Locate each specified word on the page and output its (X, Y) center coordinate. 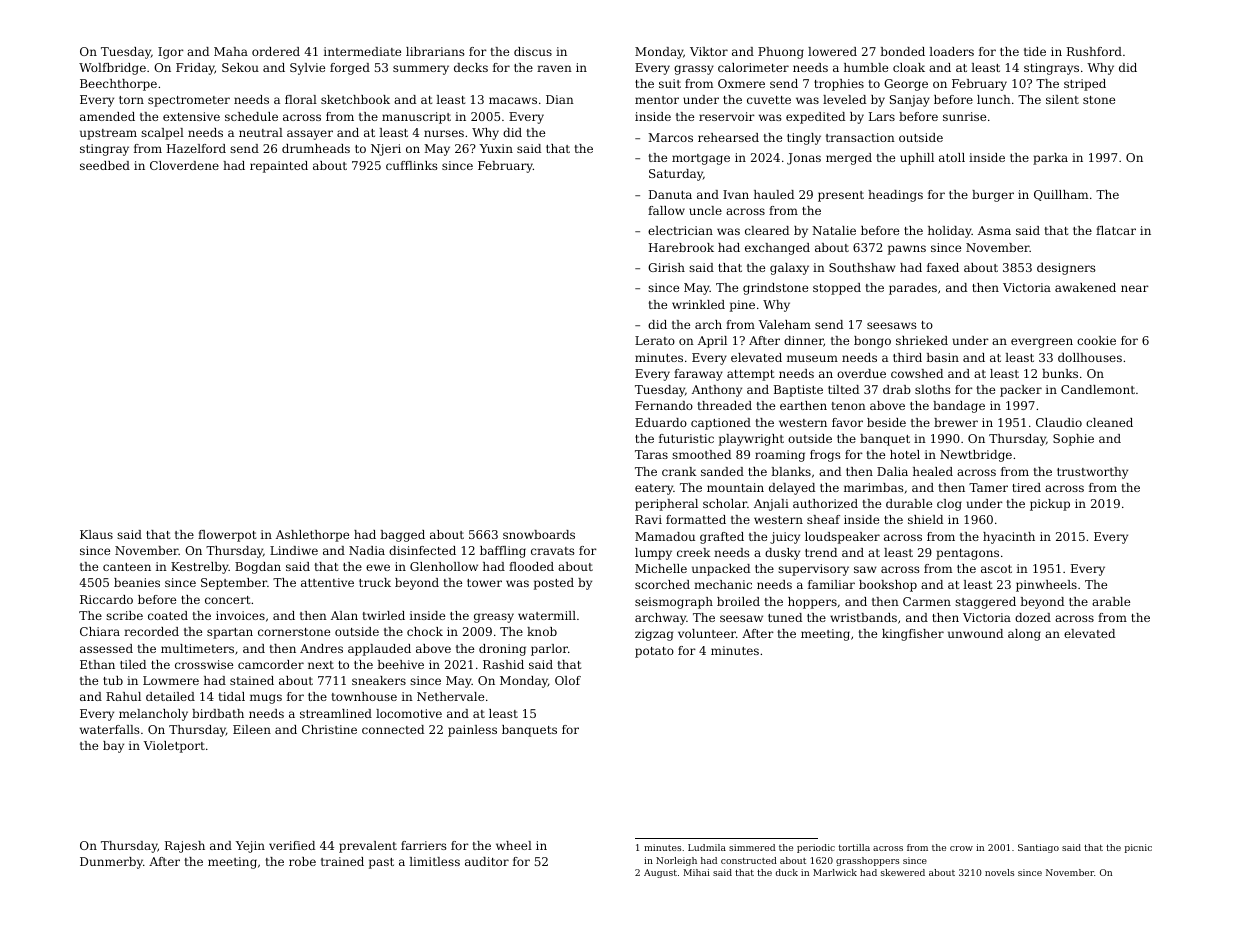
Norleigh (676, 861)
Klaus (96, 534)
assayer (310, 135)
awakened (1085, 287)
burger (993, 196)
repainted (279, 167)
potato (654, 652)
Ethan (97, 664)
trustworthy (1092, 473)
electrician (680, 230)
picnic (1138, 848)
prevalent (368, 847)
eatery (654, 489)
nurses (444, 133)
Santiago (1038, 848)
